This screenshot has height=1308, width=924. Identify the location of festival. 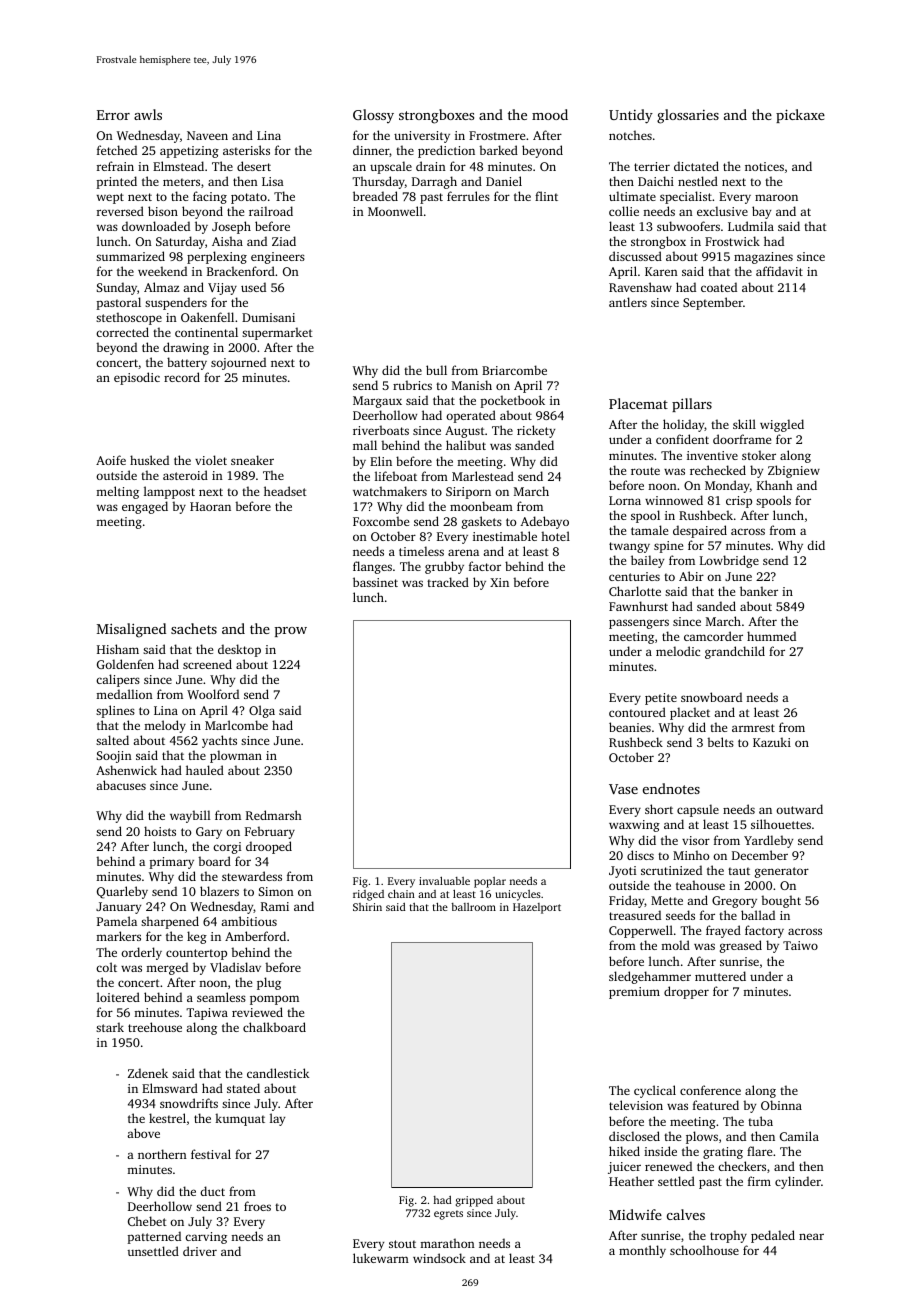
(211, 1154).
